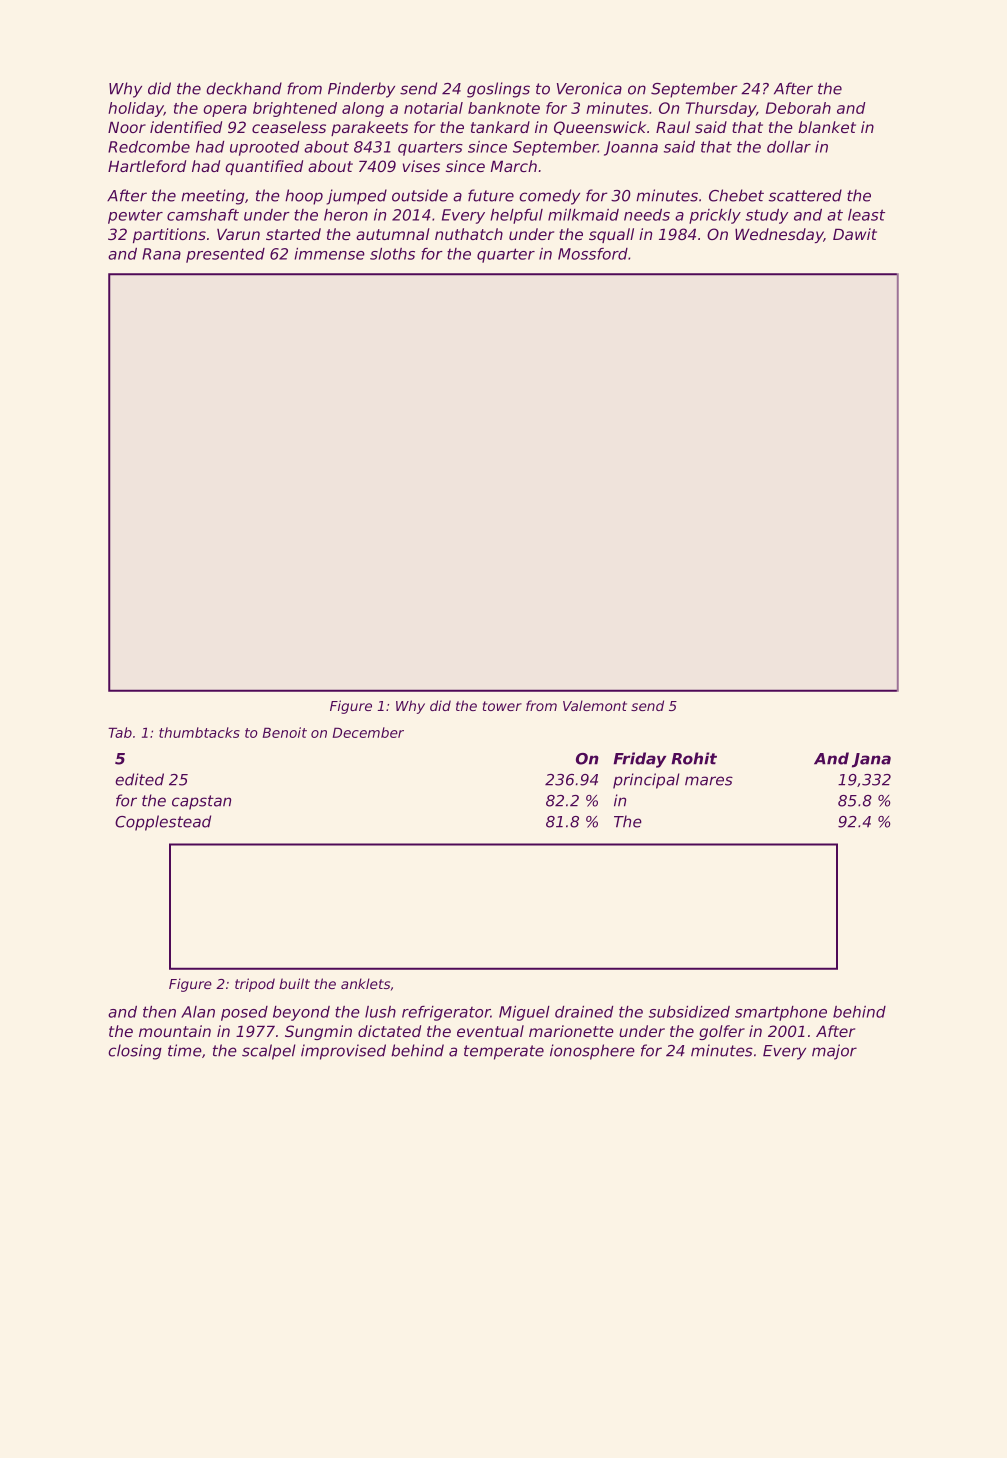 The height and width of the image is (1458, 1007). What do you see at coordinates (871, 760) in the image?
I see `Jana` at bounding box center [871, 760].
